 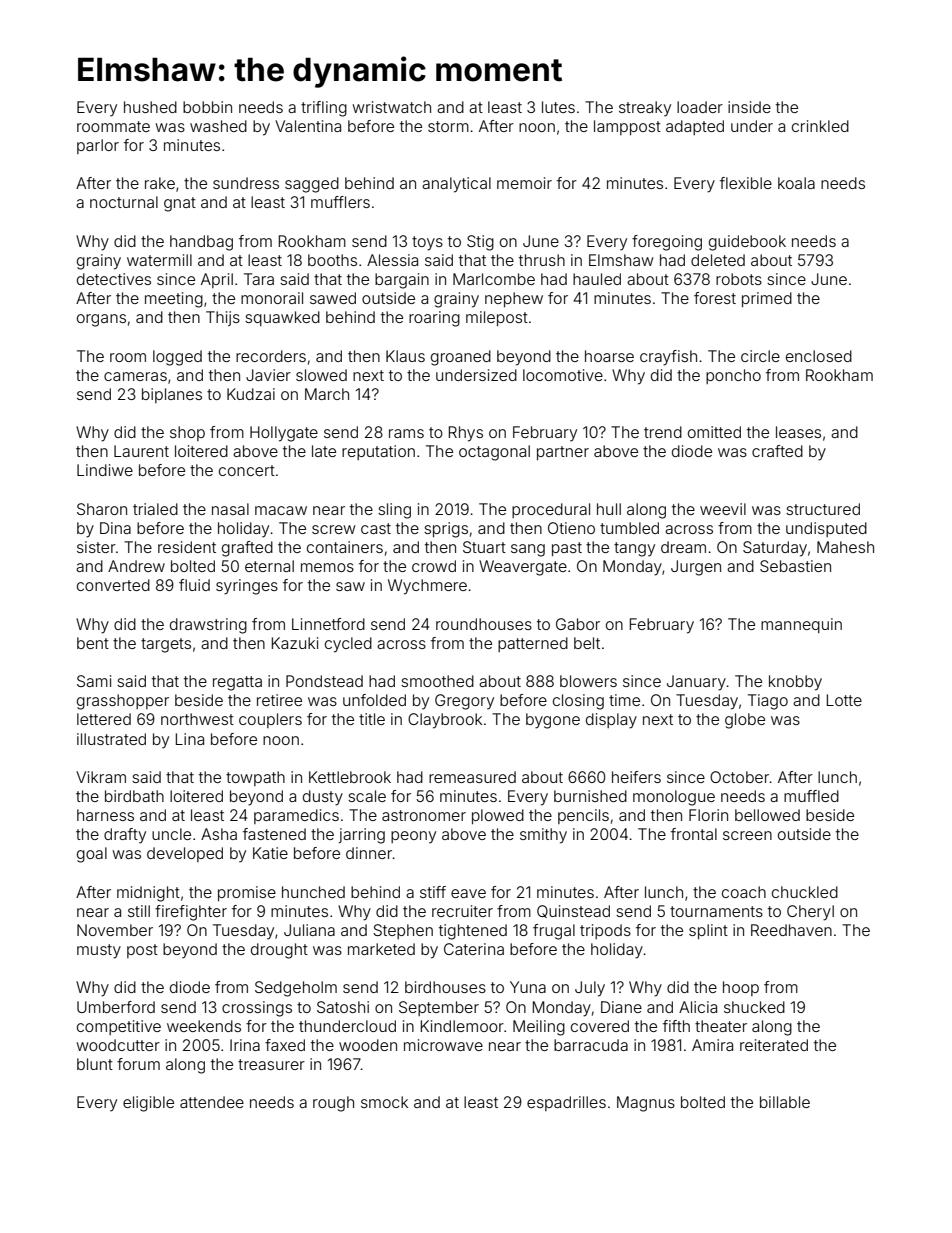 I want to click on lutes, so click(x=558, y=107).
